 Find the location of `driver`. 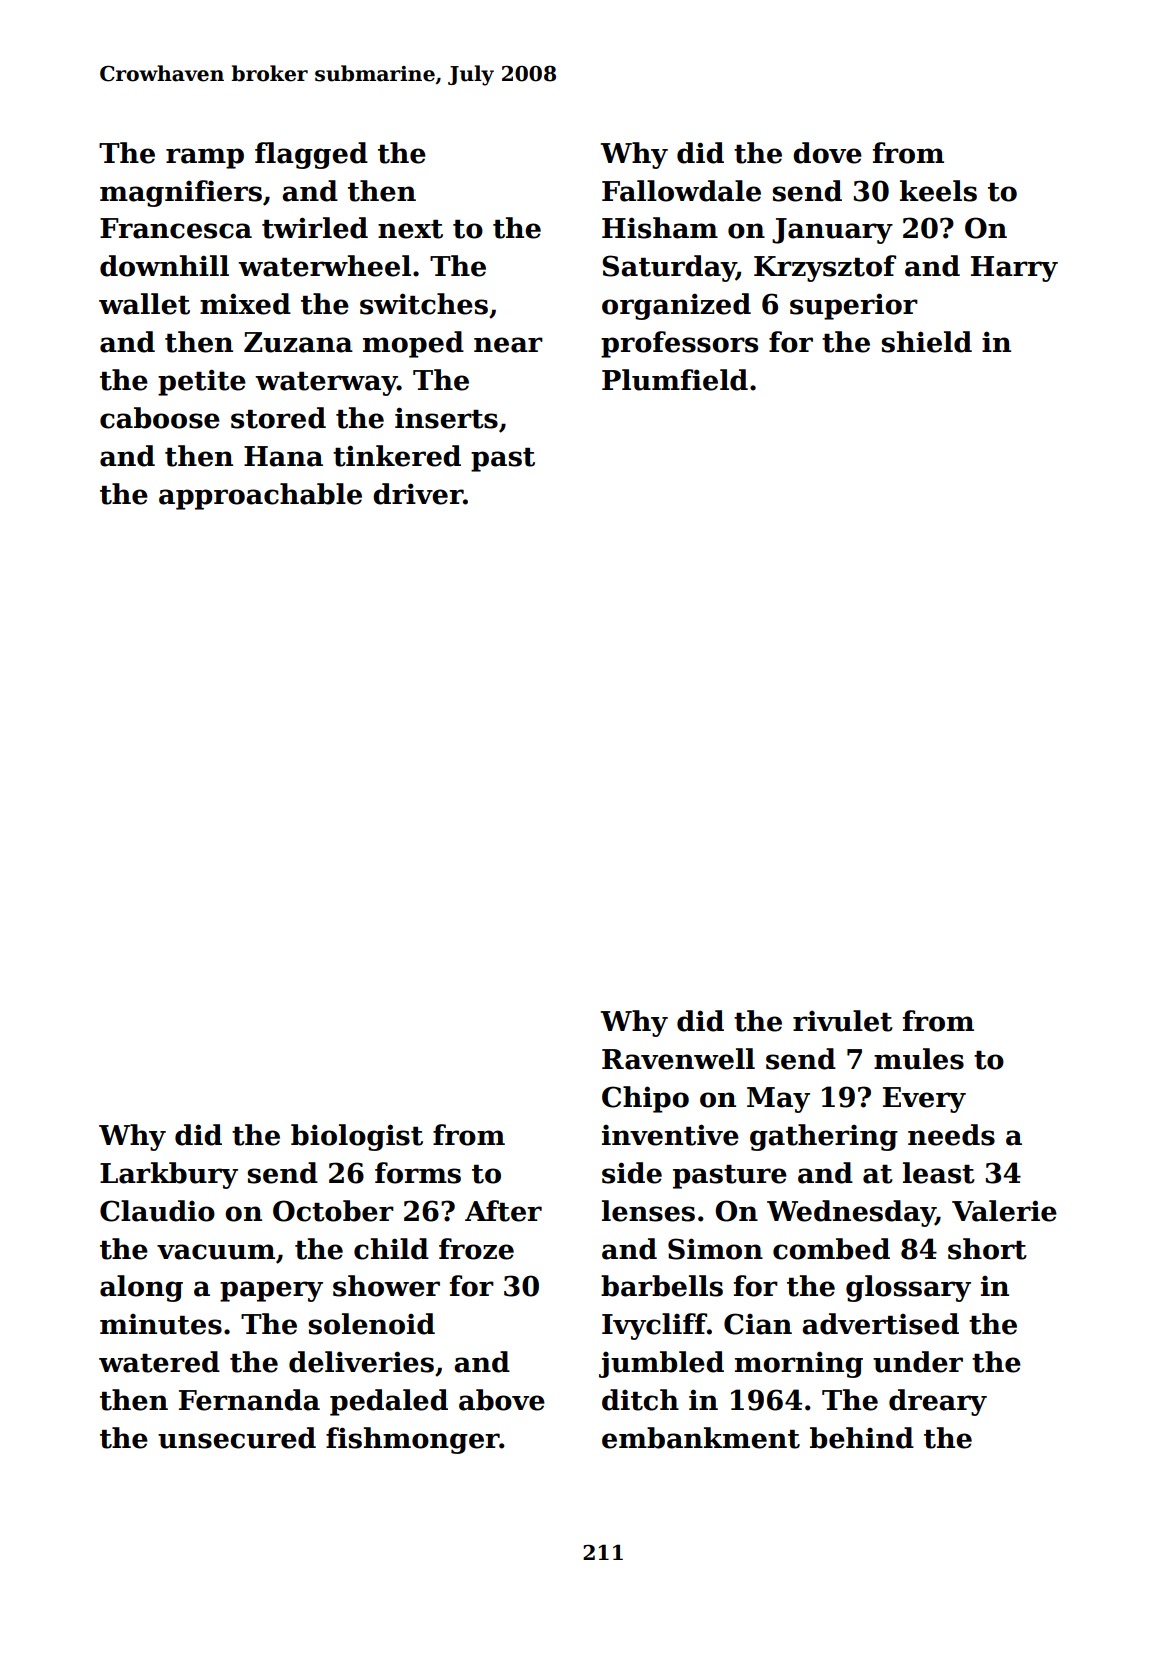

driver is located at coordinates (418, 494).
